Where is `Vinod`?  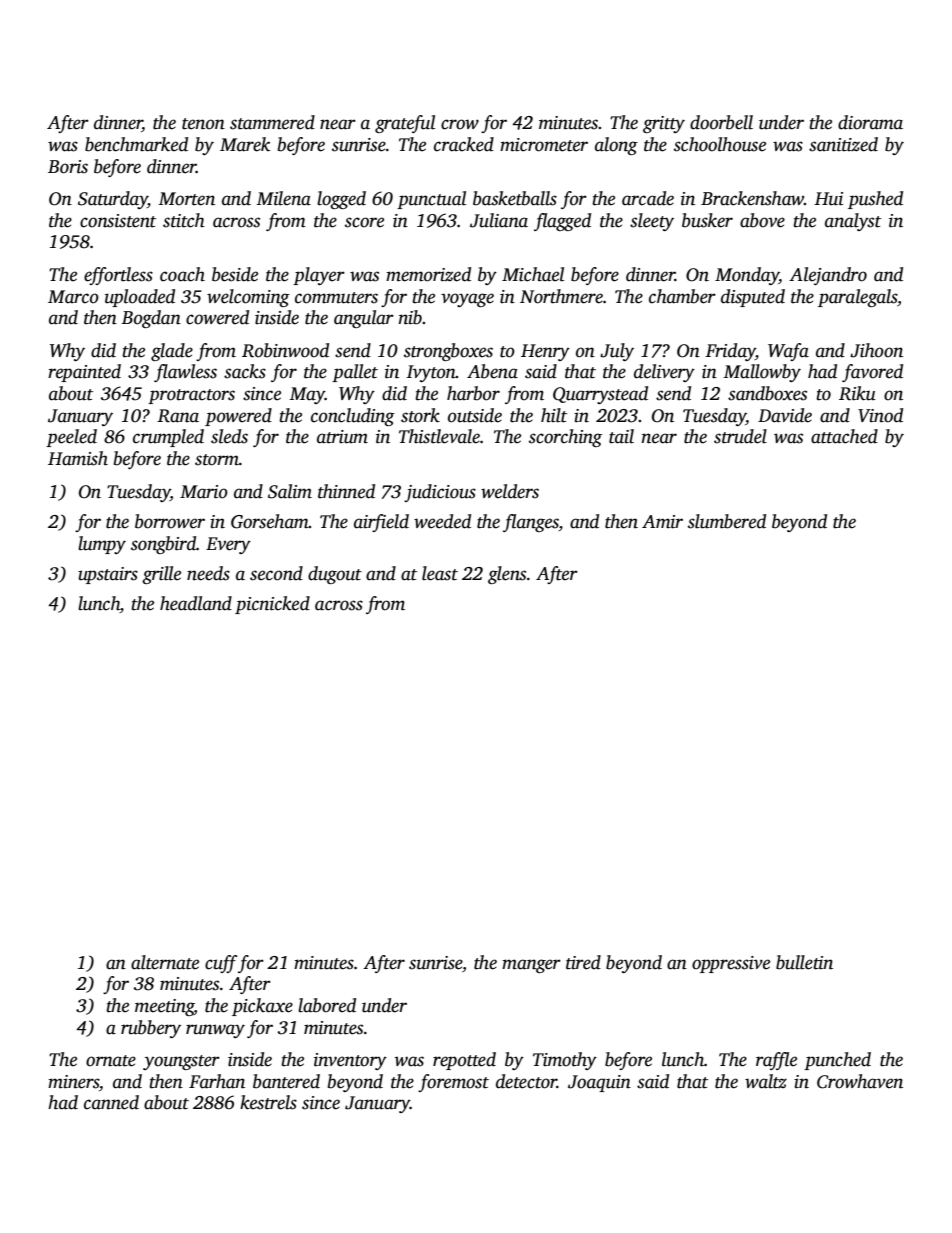 Vinod is located at coordinates (880, 415).
